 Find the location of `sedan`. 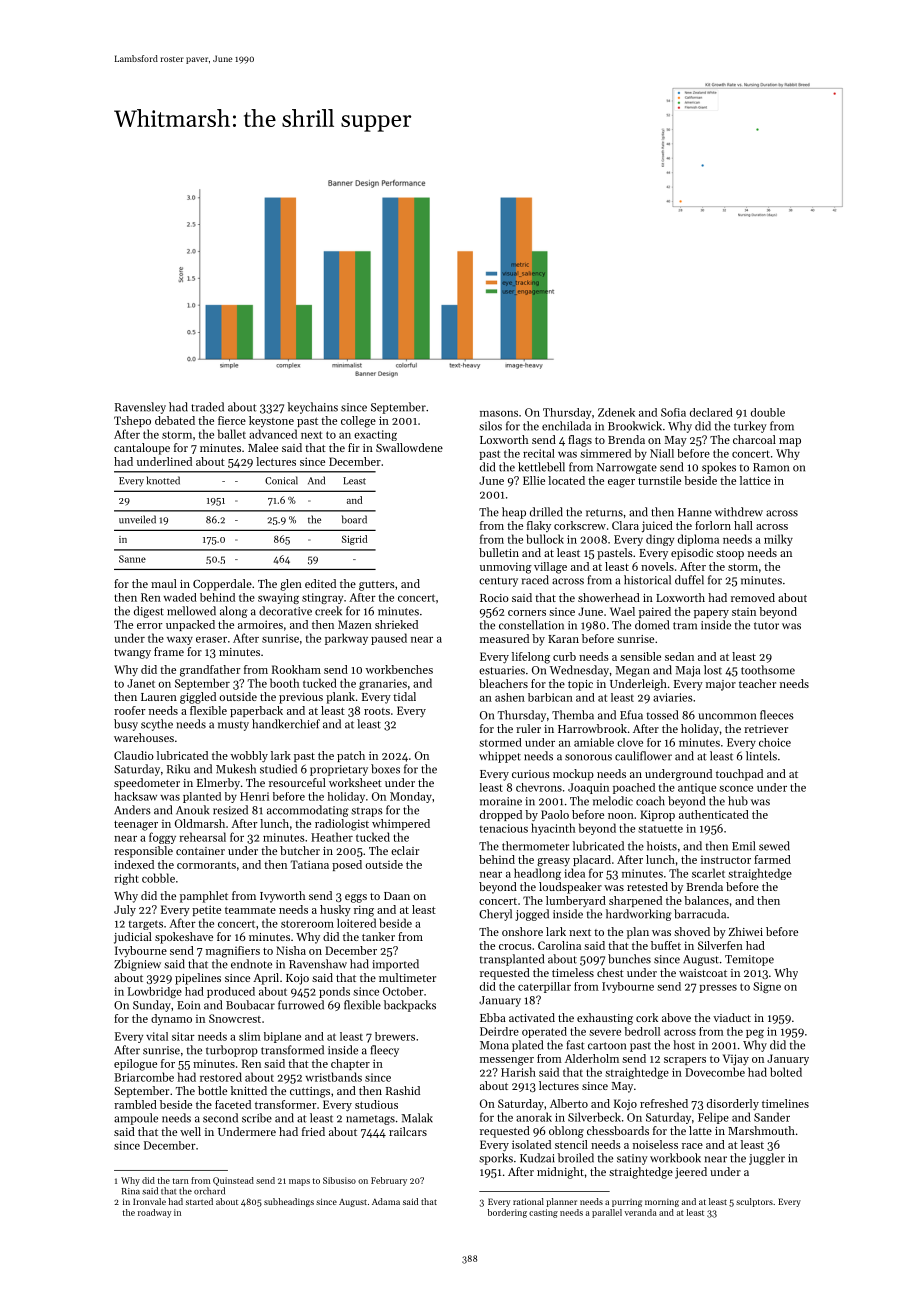

sedan is located at coordinates (679, 656).
